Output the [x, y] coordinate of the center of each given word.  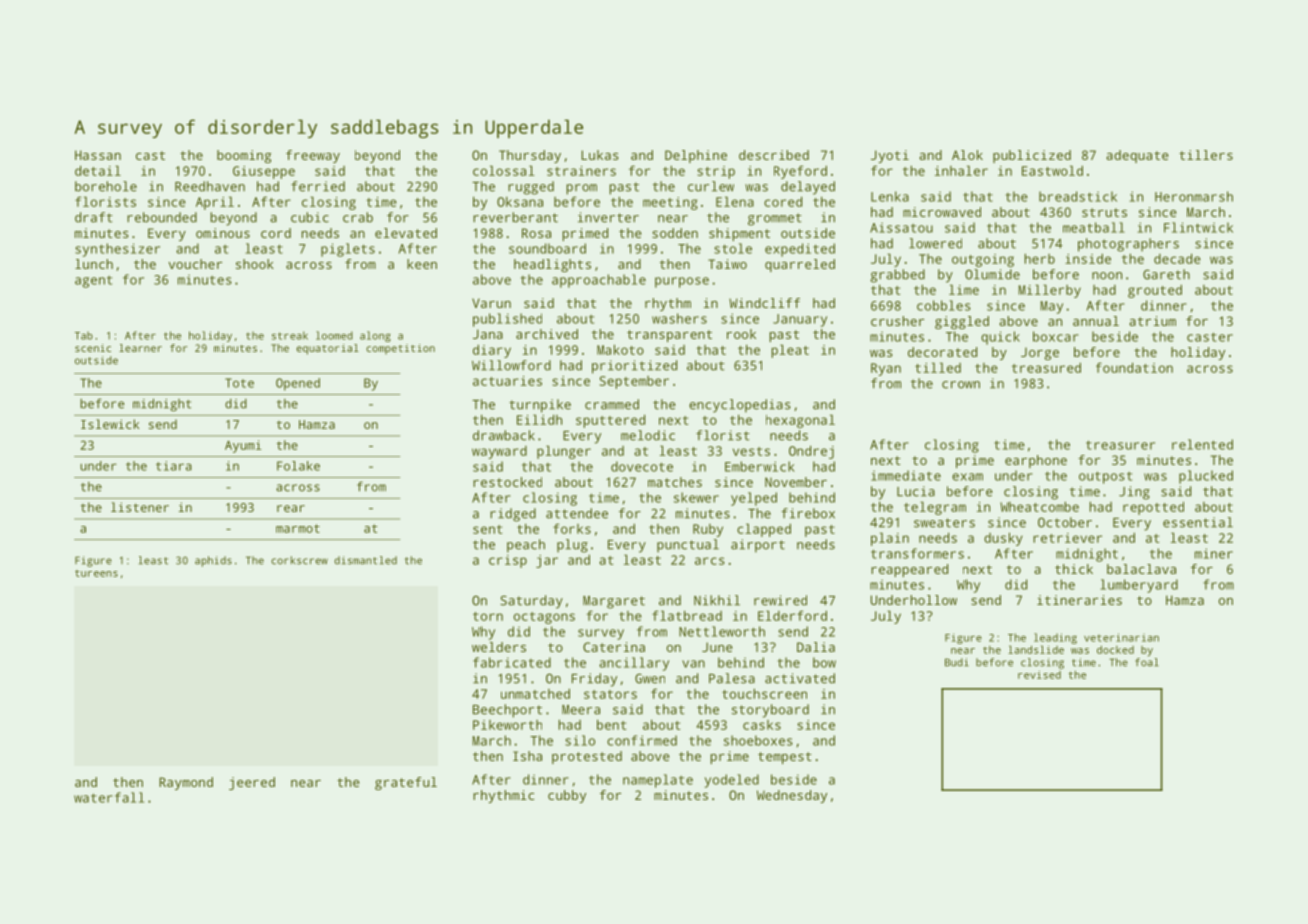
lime [964, 289]
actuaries [507, 381]
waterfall [109, 797]
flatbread [687, 615]
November [796, 482]
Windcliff [764, 303]
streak [290, 335]
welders [499, 647]
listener [140, 507]
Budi [957, 662]
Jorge [1040, 353]
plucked [1206, 477]
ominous [223, 233]
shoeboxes [758, 740]
